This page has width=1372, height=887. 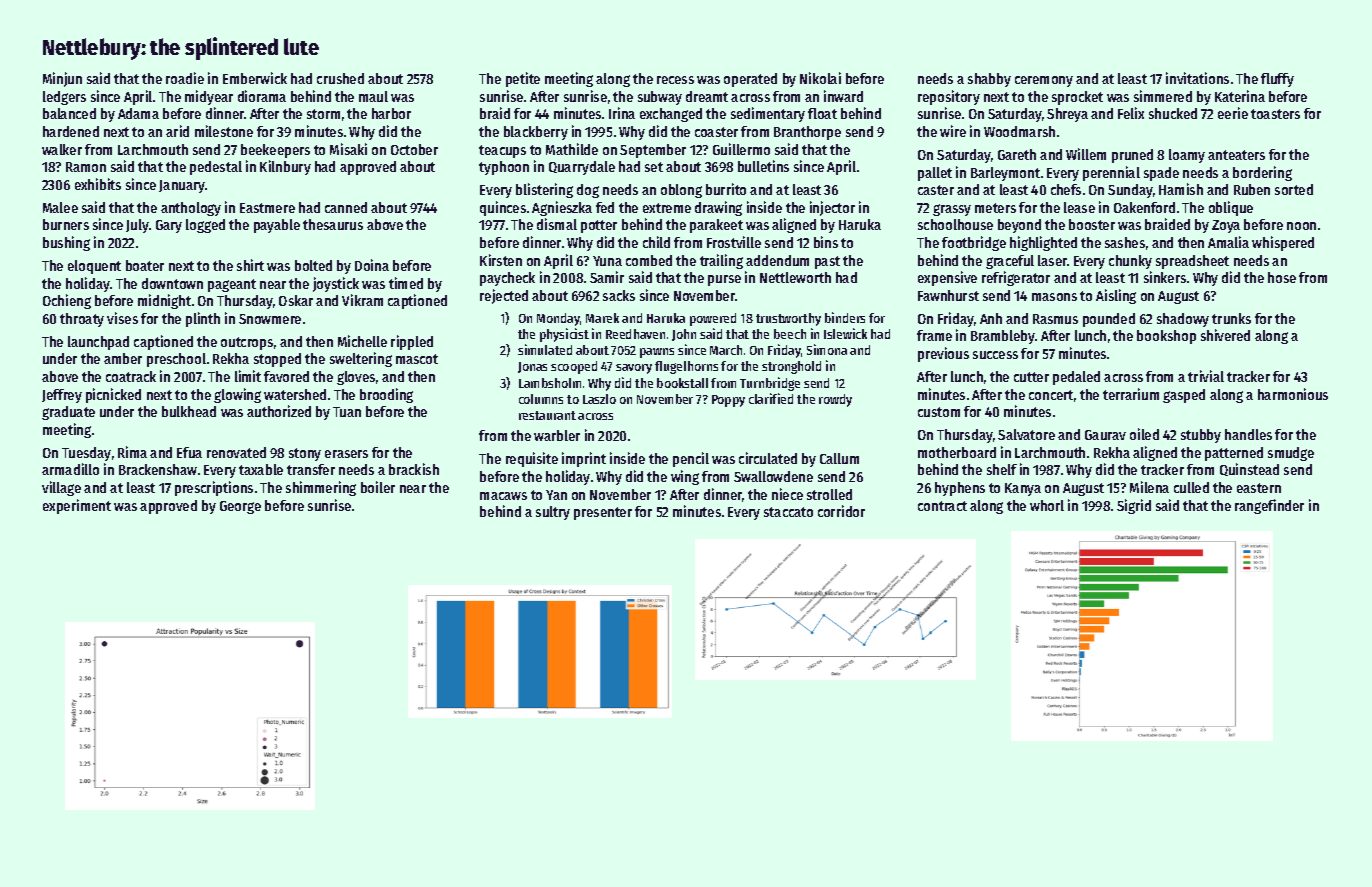 I want to click on refrigerator, so click(x=1016, y=278).
